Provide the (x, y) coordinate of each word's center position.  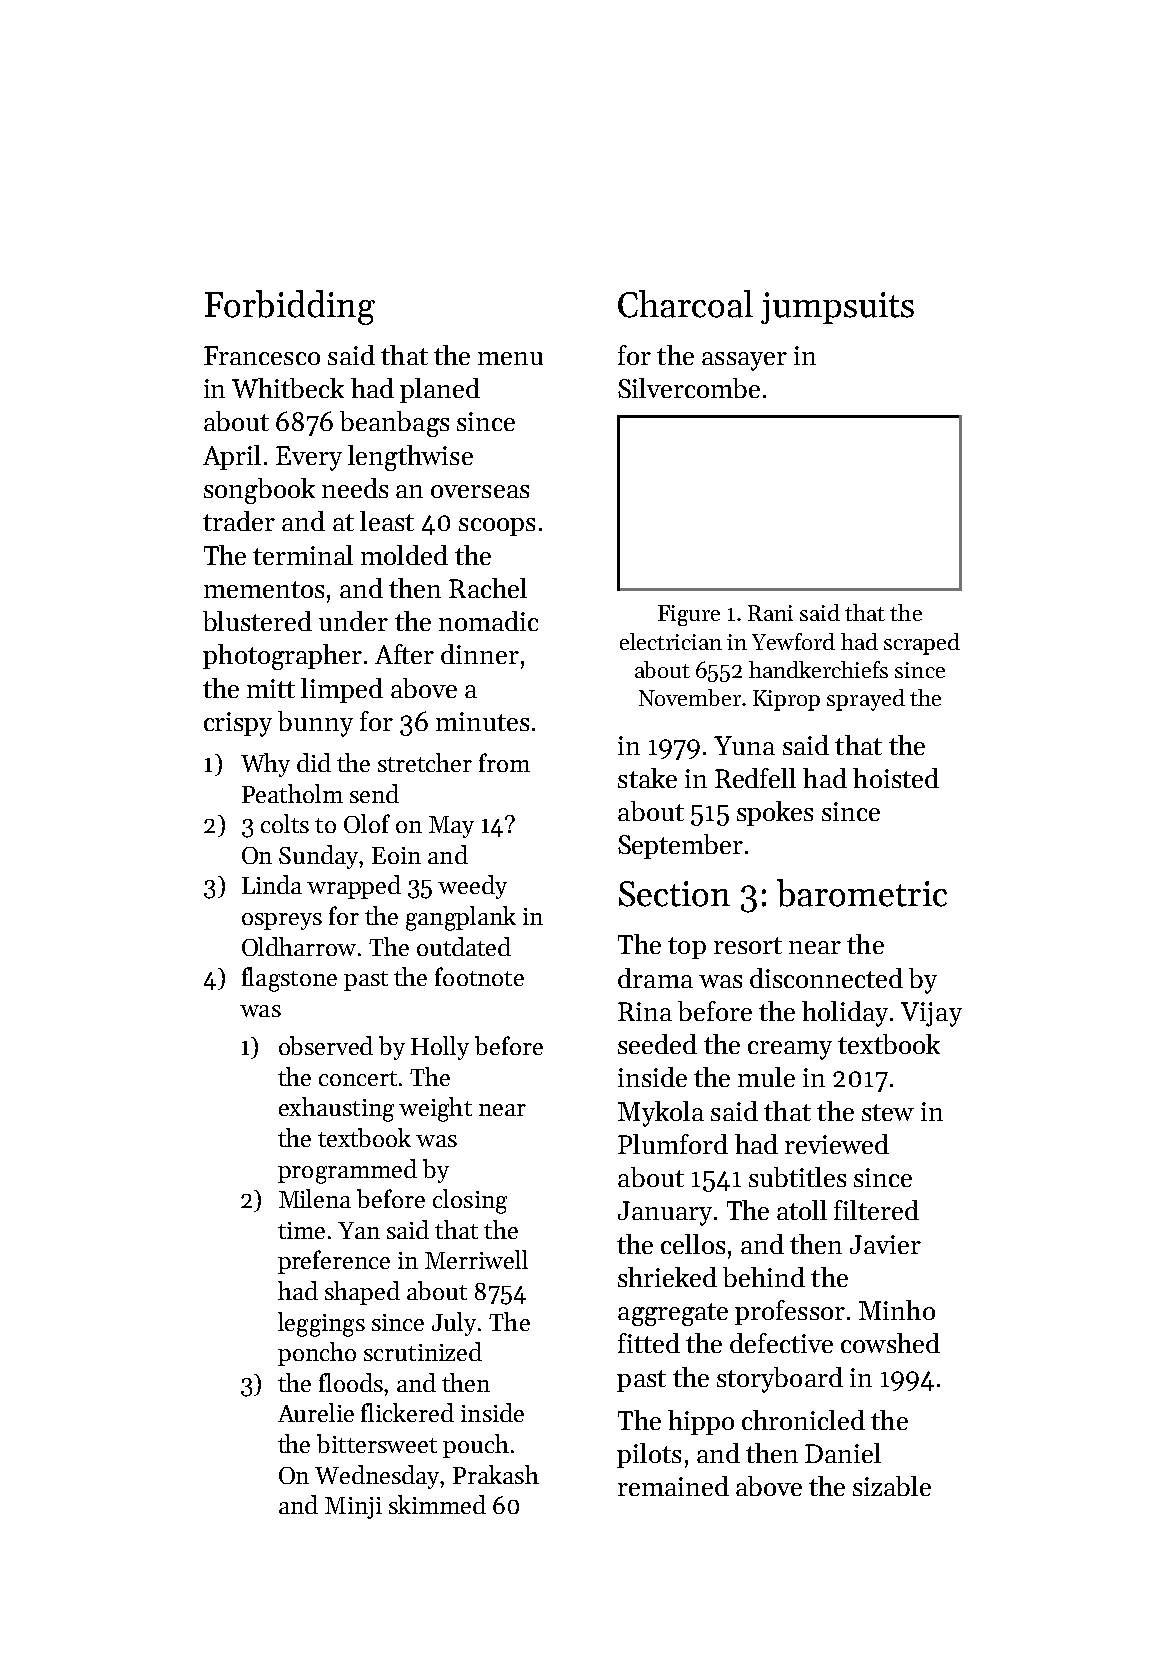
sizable (892, 1486)
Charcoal (685, 304)
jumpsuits (837, 308)
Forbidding (290, 307)
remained (673, 1486)
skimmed (437, 1504)
